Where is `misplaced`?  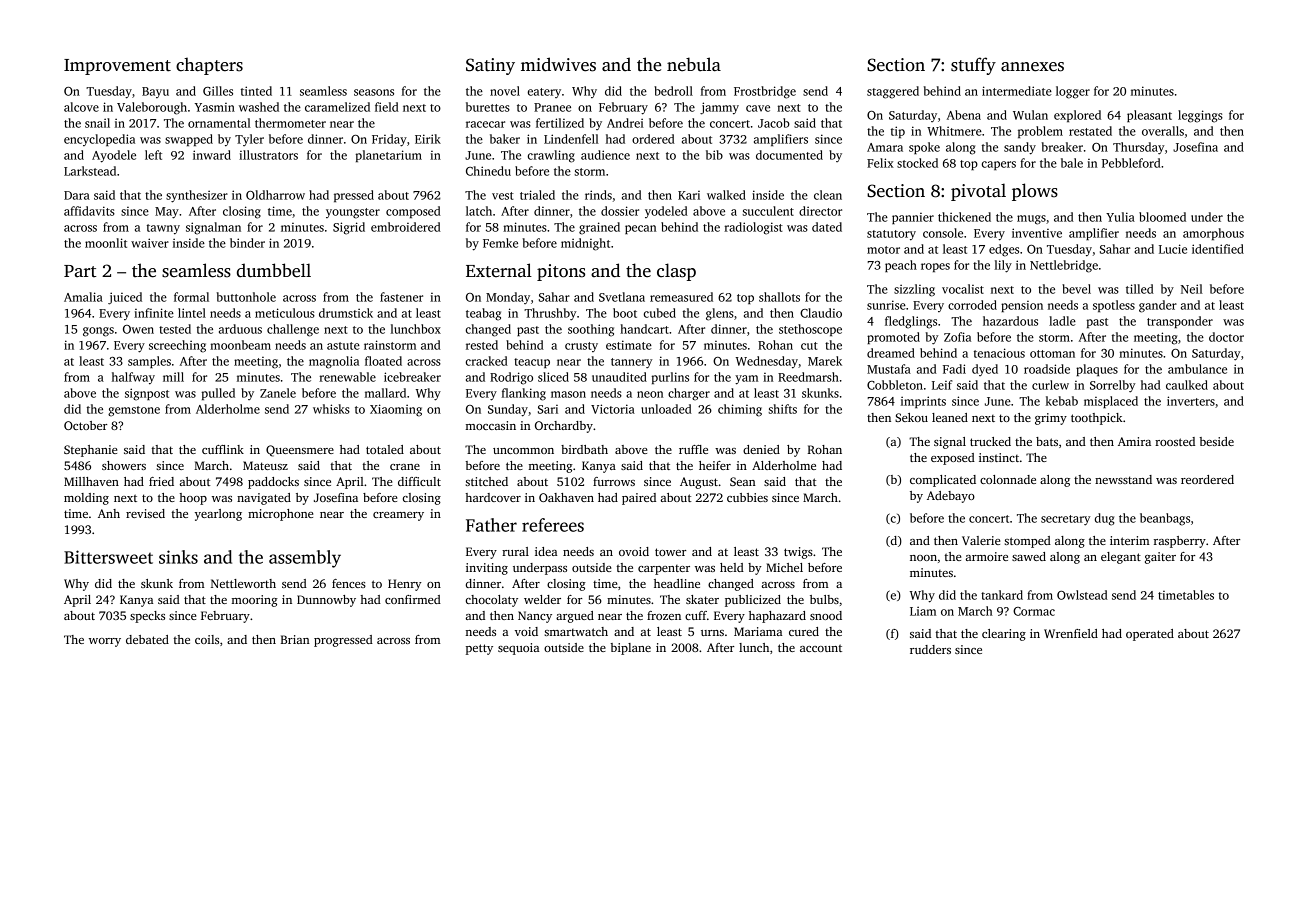 misplaced is located at coordinates (1111, 402).
